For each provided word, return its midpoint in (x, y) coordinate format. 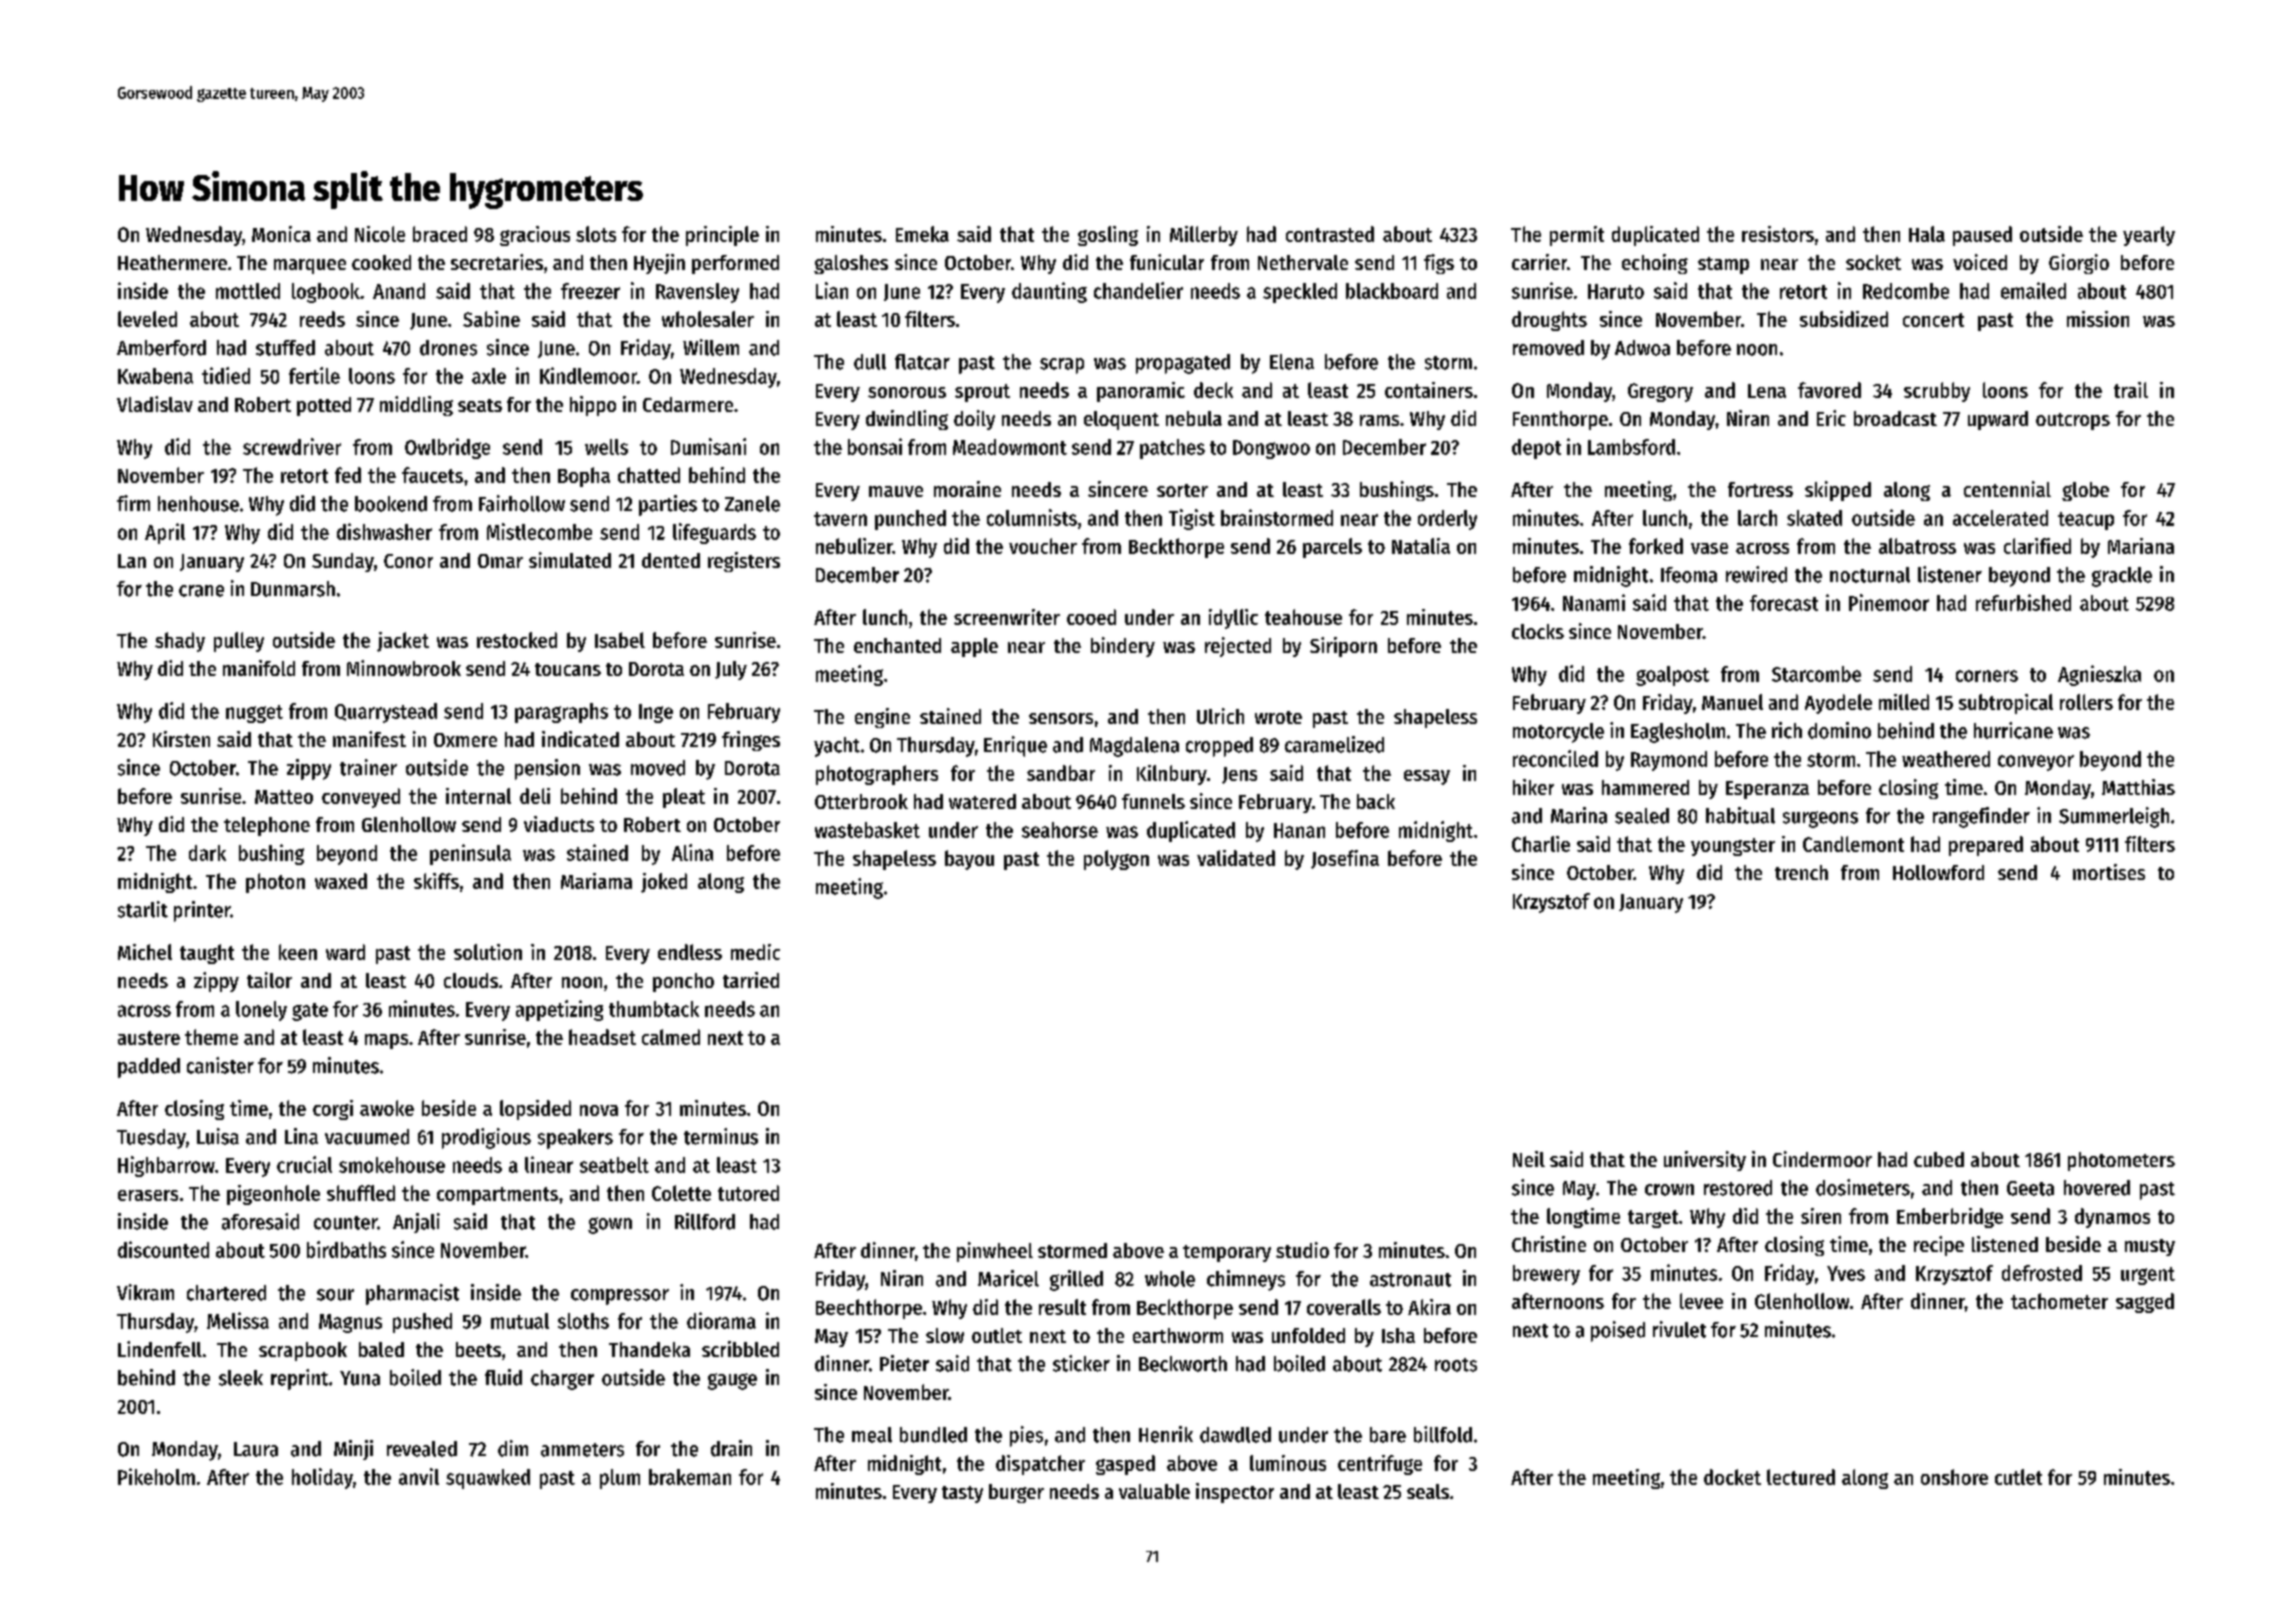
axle (489, 376)
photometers (2121, 1161)
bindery (1123, 647)
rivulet (1679, 1329)
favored (1829, 390)
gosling (1108, 236)
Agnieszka (2099, 675)
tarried (751, 980)
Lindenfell (160, 1349)
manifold (259, 668)
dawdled (1235, 1435)
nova (599, 1110)
